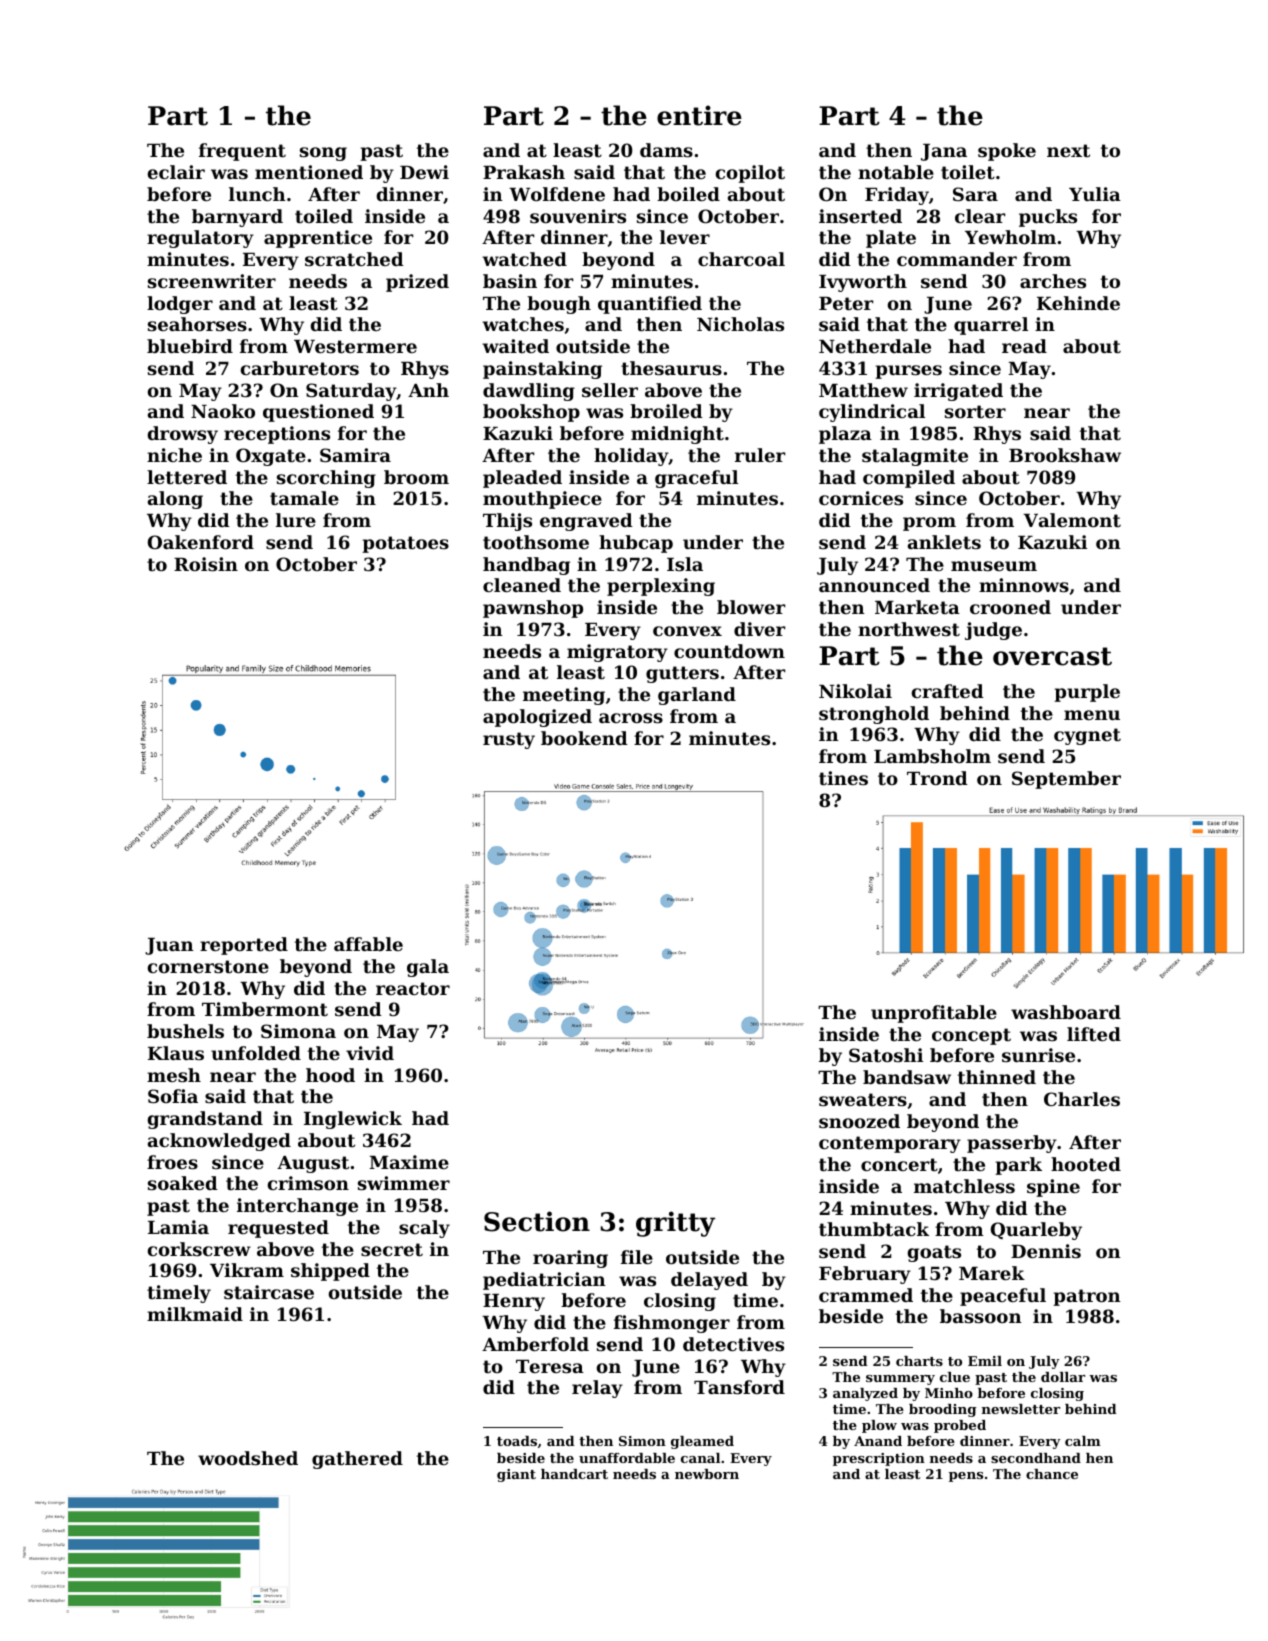 The height and width of the document is (1641, 1268). What do you see at coordinates (863, 1099) in the document?
I see `sweaters` at bounding box center [863, 1099].
